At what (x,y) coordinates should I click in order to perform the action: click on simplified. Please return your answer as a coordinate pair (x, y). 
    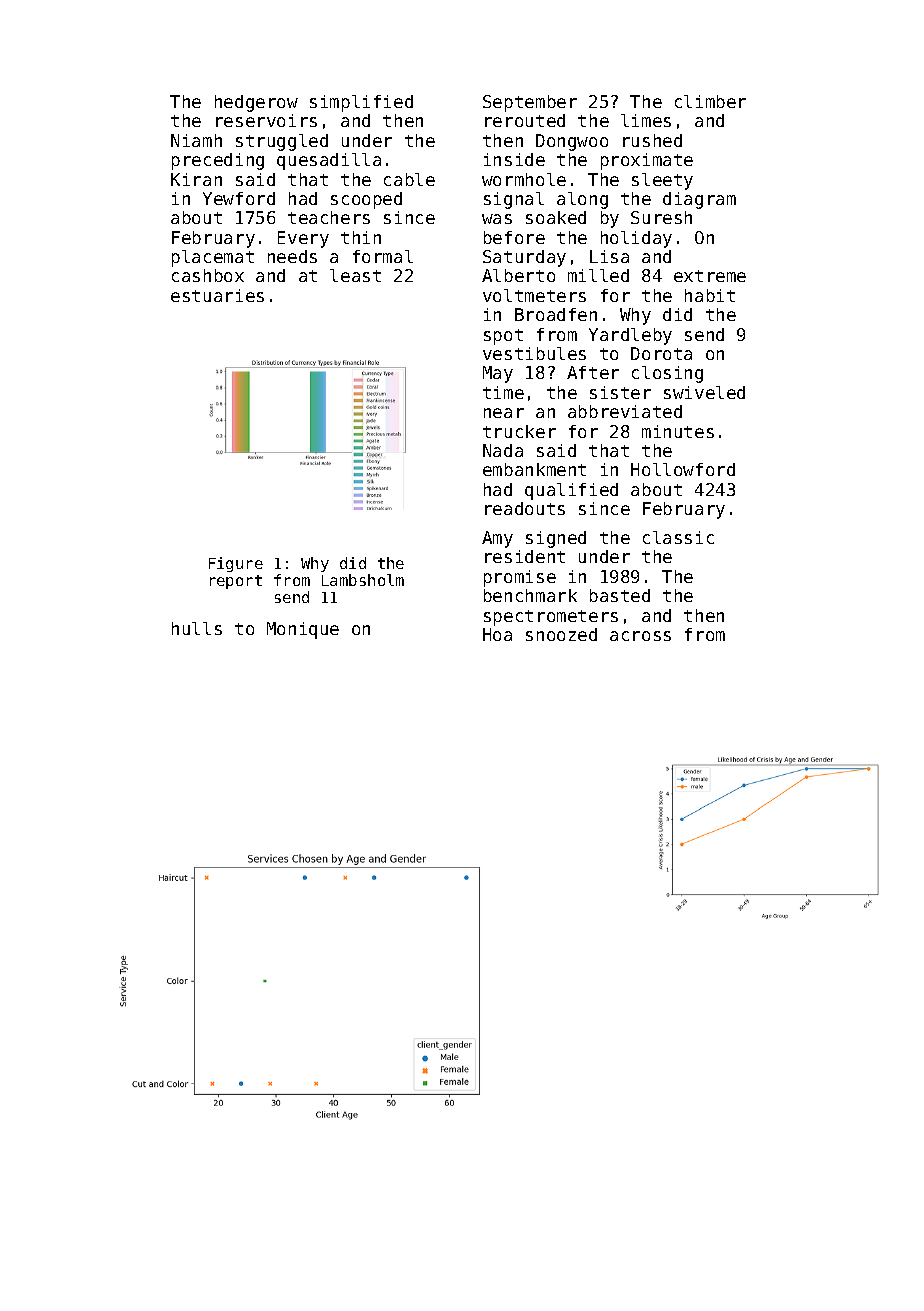
    Looking at the image, I should click on (361, 103).
